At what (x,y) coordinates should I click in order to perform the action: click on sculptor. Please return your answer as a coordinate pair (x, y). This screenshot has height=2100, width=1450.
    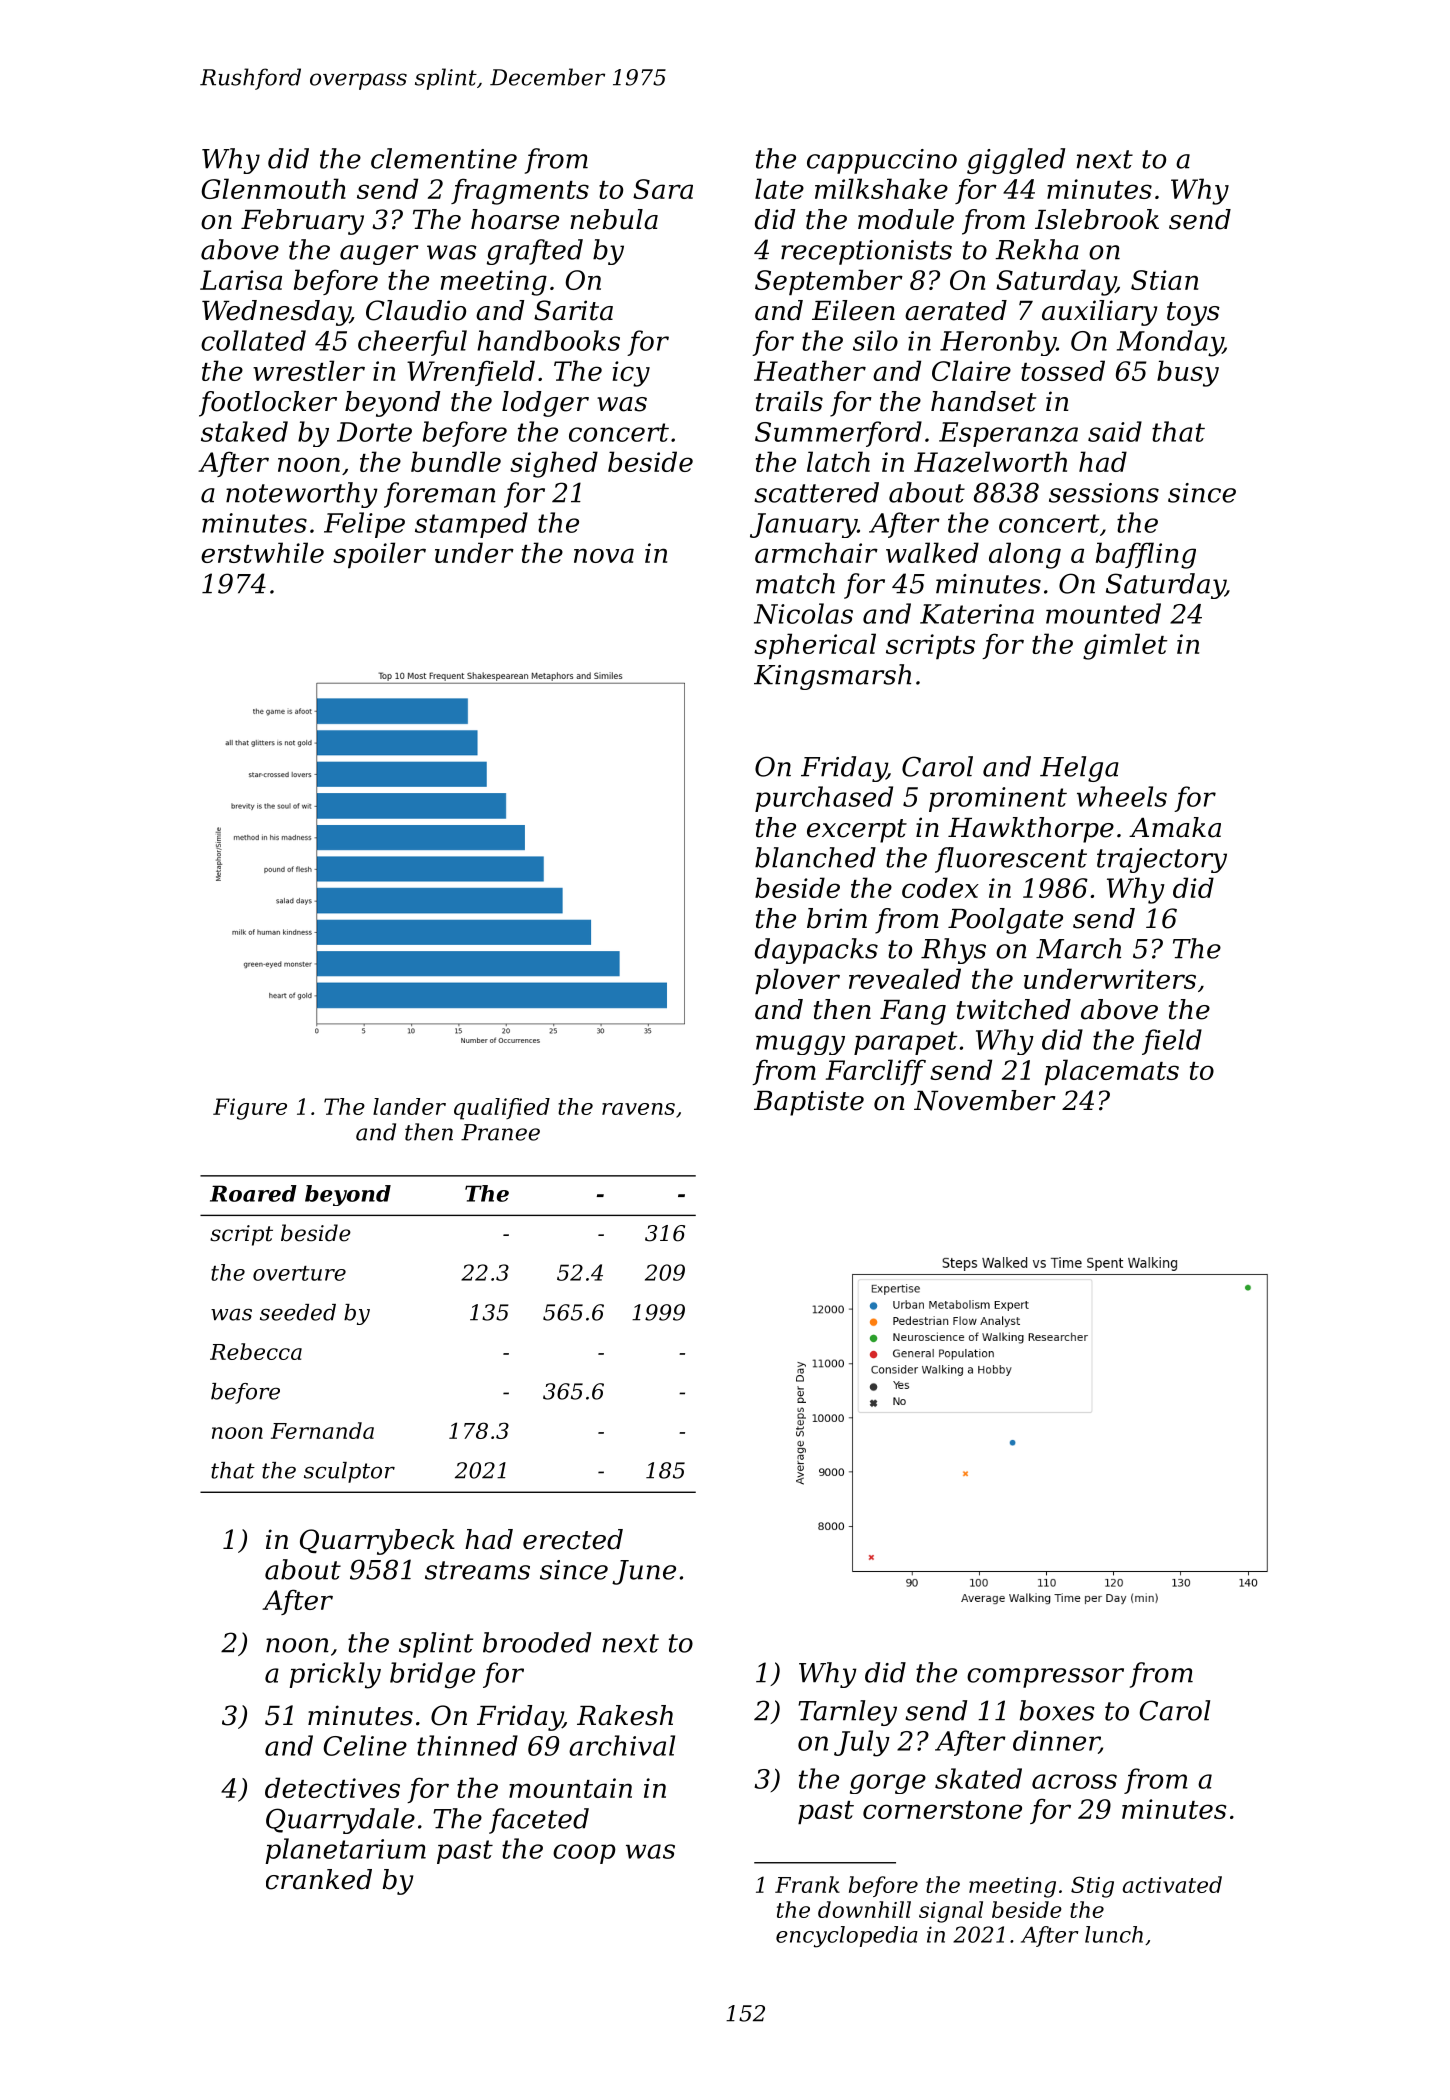
    Looking at the image, I should click on (349, 1472).
